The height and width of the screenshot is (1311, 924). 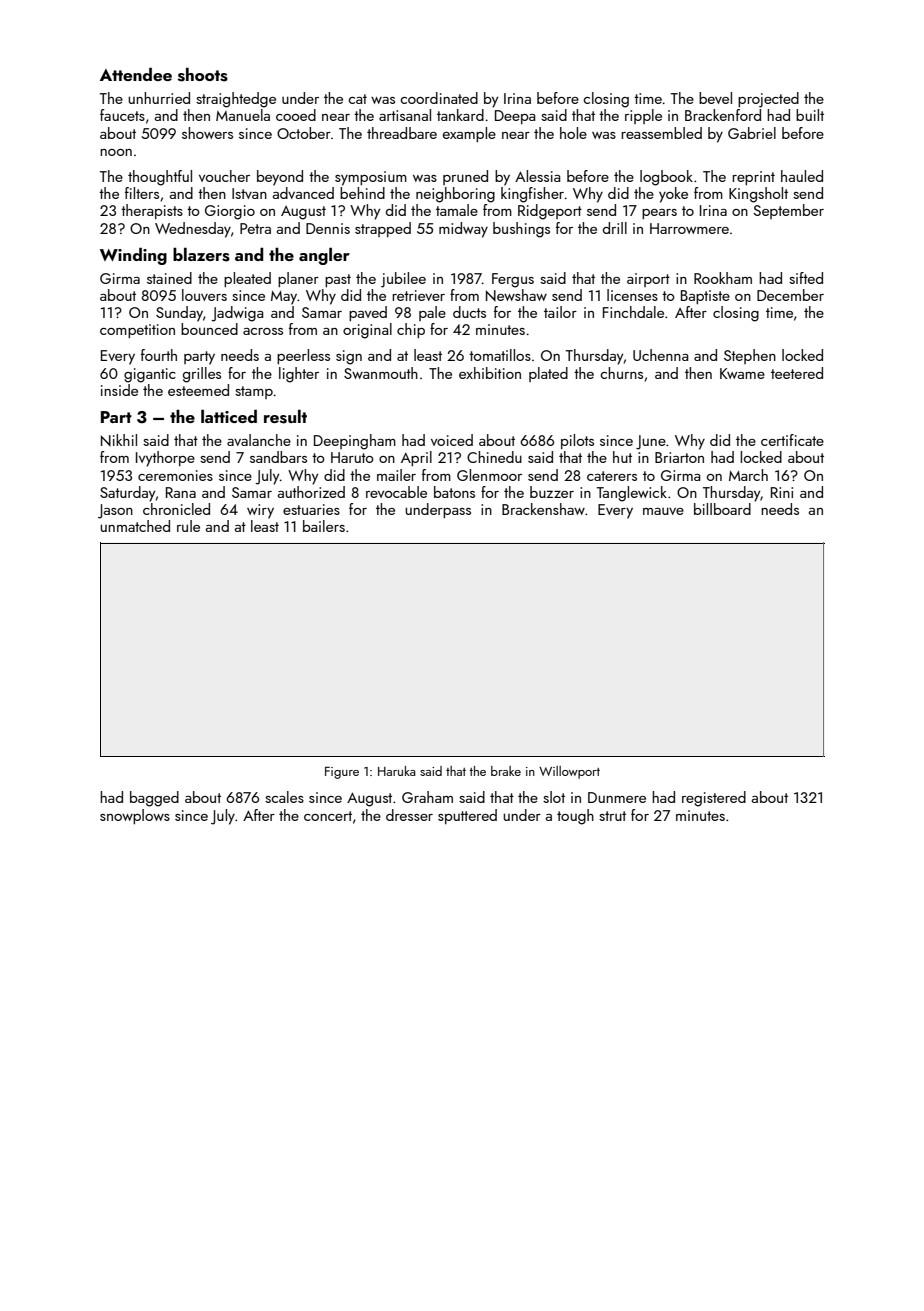 I want to click on Attendee, so click(x=136, y=74).
